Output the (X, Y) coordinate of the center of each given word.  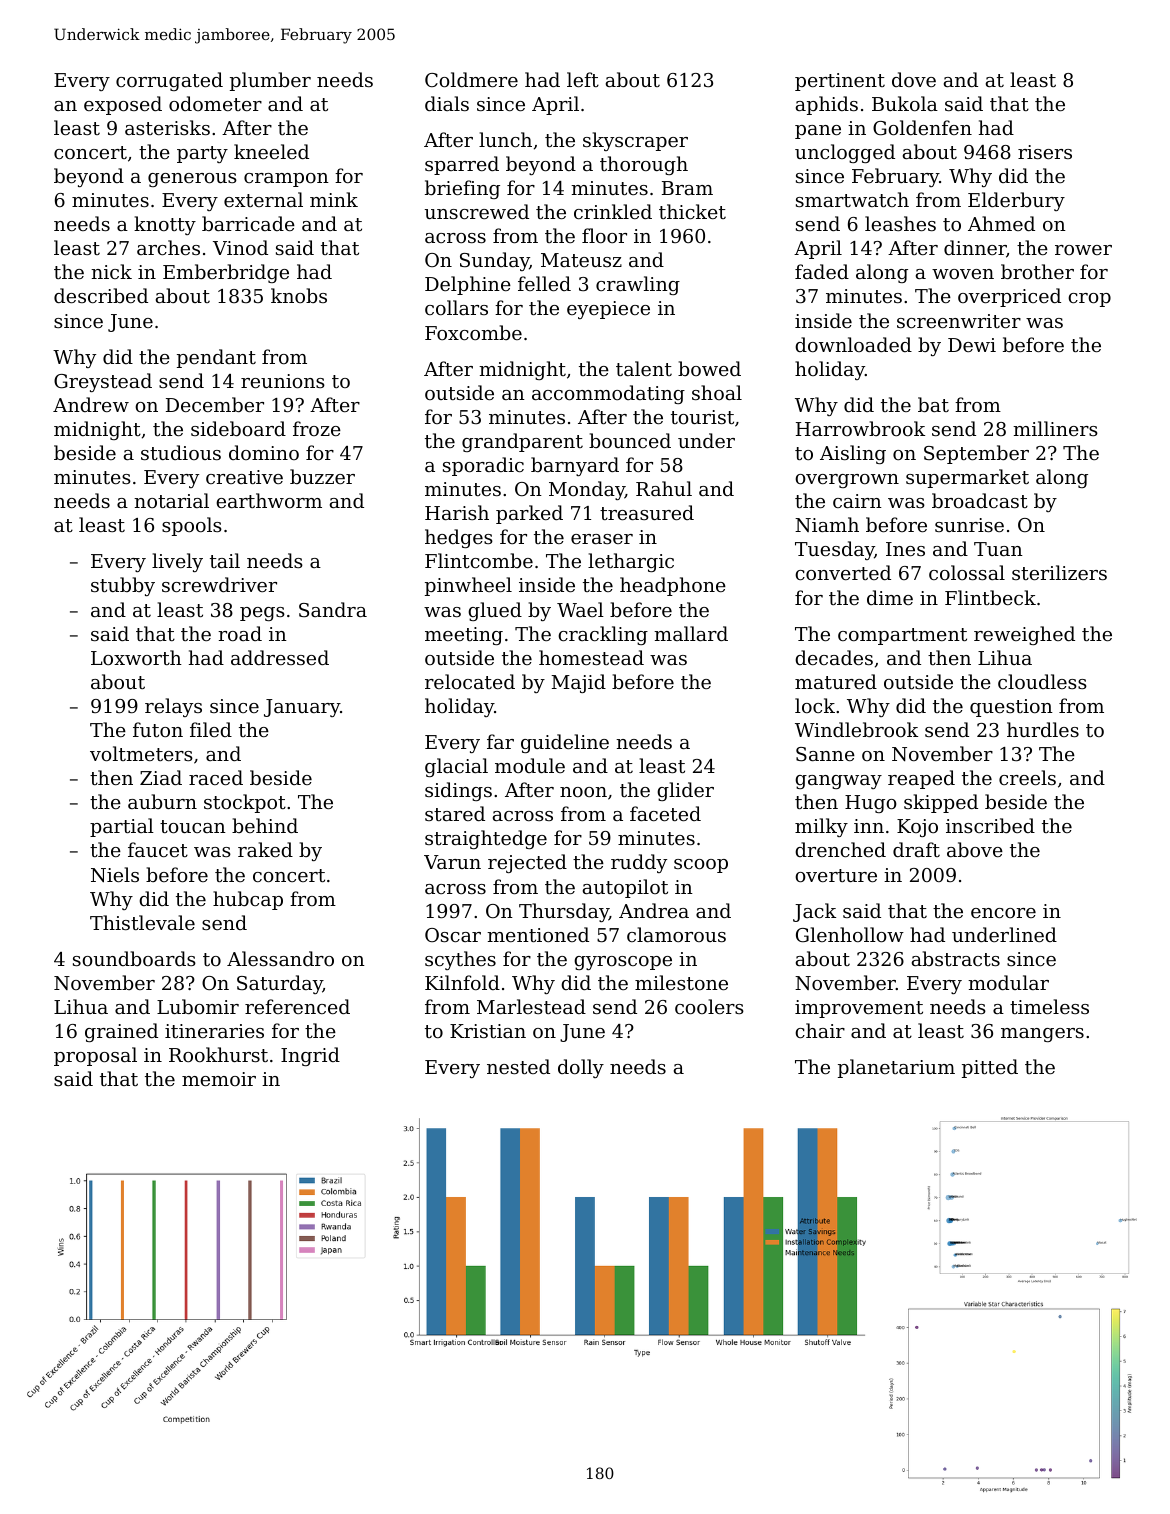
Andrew (91, 404)
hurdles (1043, 729)
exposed (123, 105)
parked (529, 514)
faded (822, 271)
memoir (219, 1079)
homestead (591, 657)
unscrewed (477, 211)
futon (158, 729)
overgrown (847, 481)
